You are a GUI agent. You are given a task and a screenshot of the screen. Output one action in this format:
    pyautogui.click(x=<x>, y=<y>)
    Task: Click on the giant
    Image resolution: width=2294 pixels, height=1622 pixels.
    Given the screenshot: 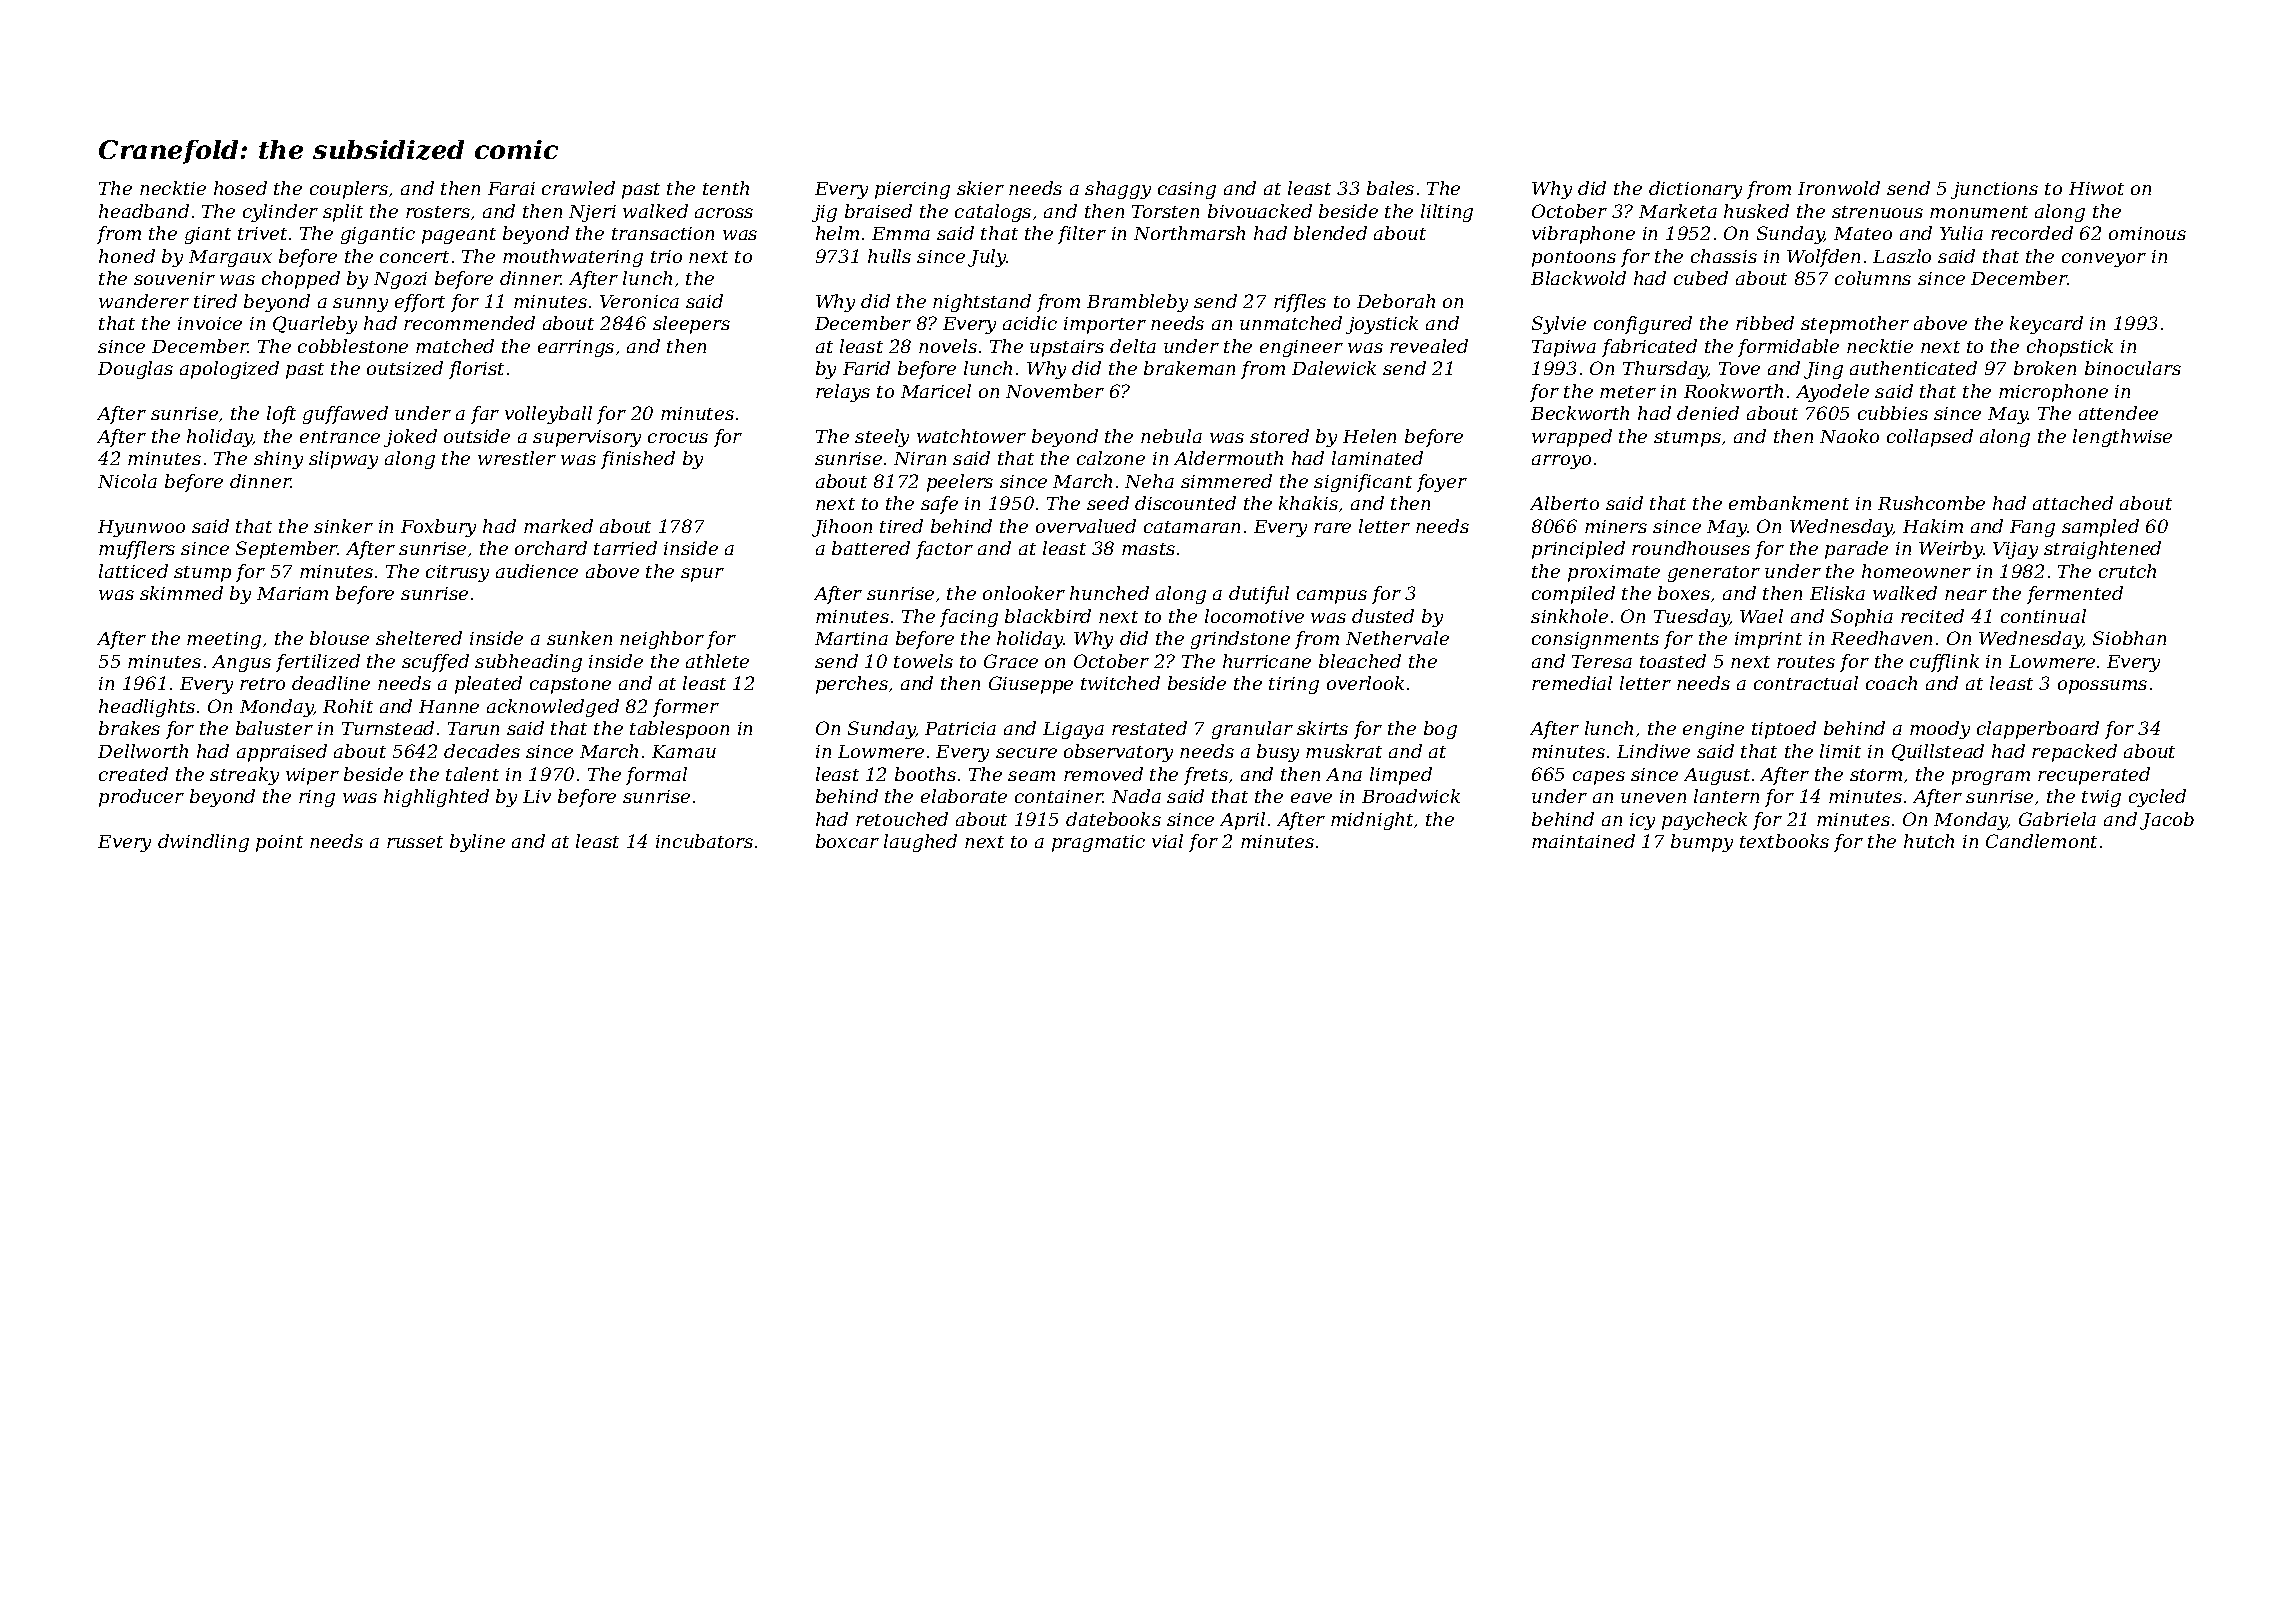 What is the action you would take?
    pyautogui.click(x=208, y=235)
